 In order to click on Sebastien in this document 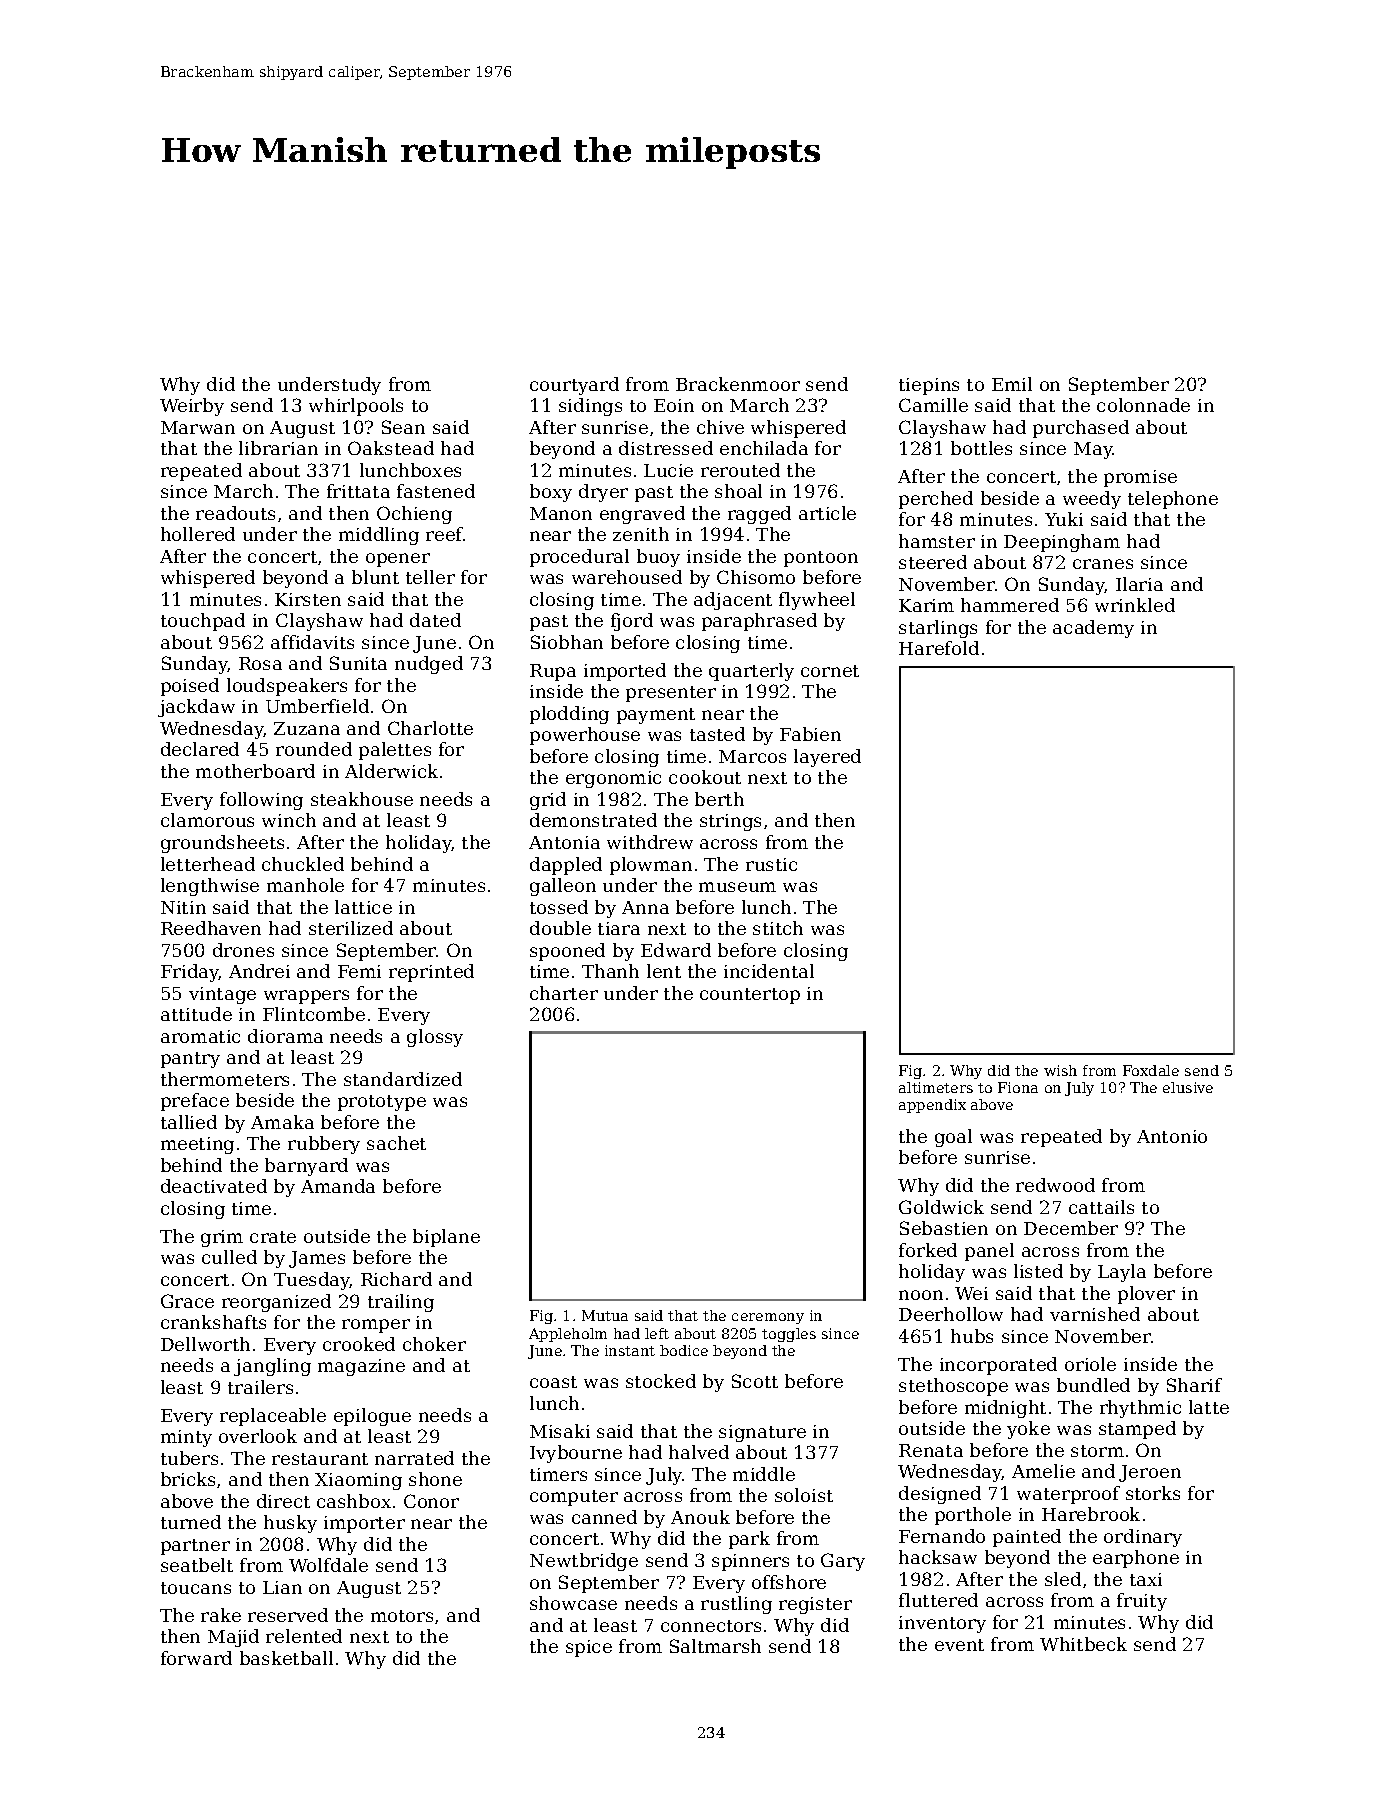, I will do `click(944, 1228)`.
